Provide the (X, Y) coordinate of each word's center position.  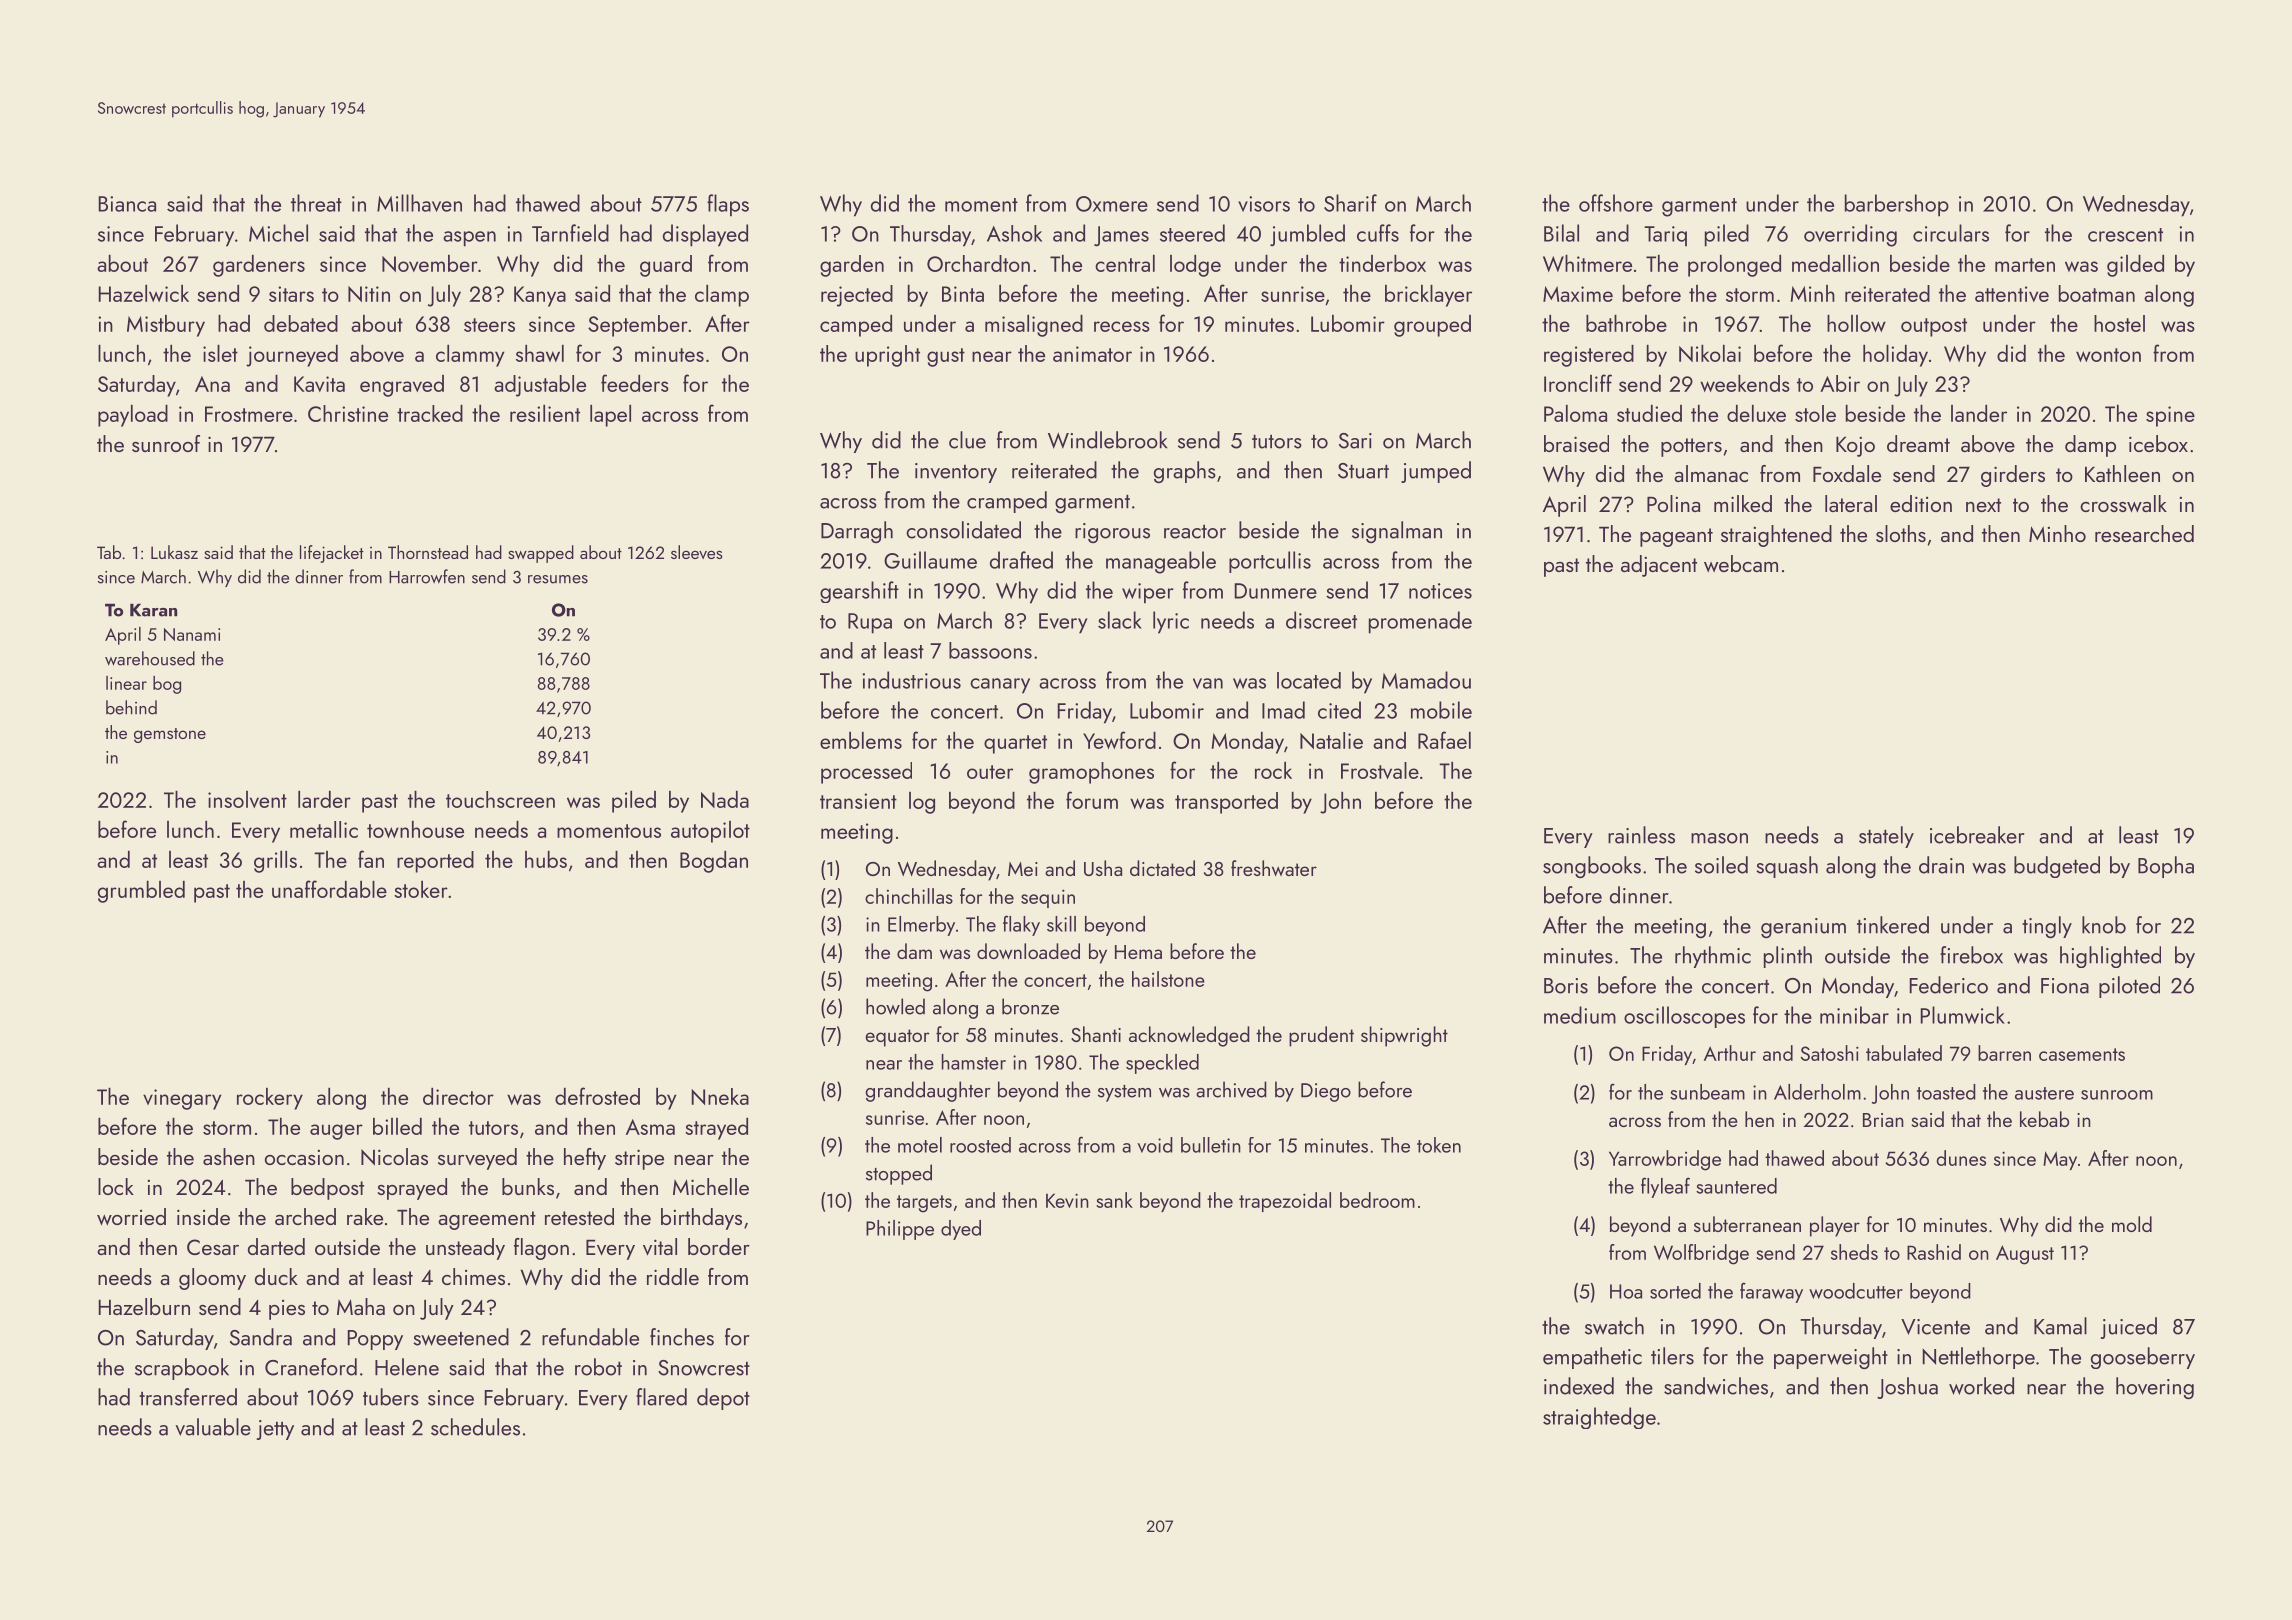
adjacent (1659, 566)
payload (133, 416)
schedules (475, 1427)
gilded (2135, 266)
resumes (558, 579)
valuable (213, 1427)
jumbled (1307, 235)
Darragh (857, 532)
